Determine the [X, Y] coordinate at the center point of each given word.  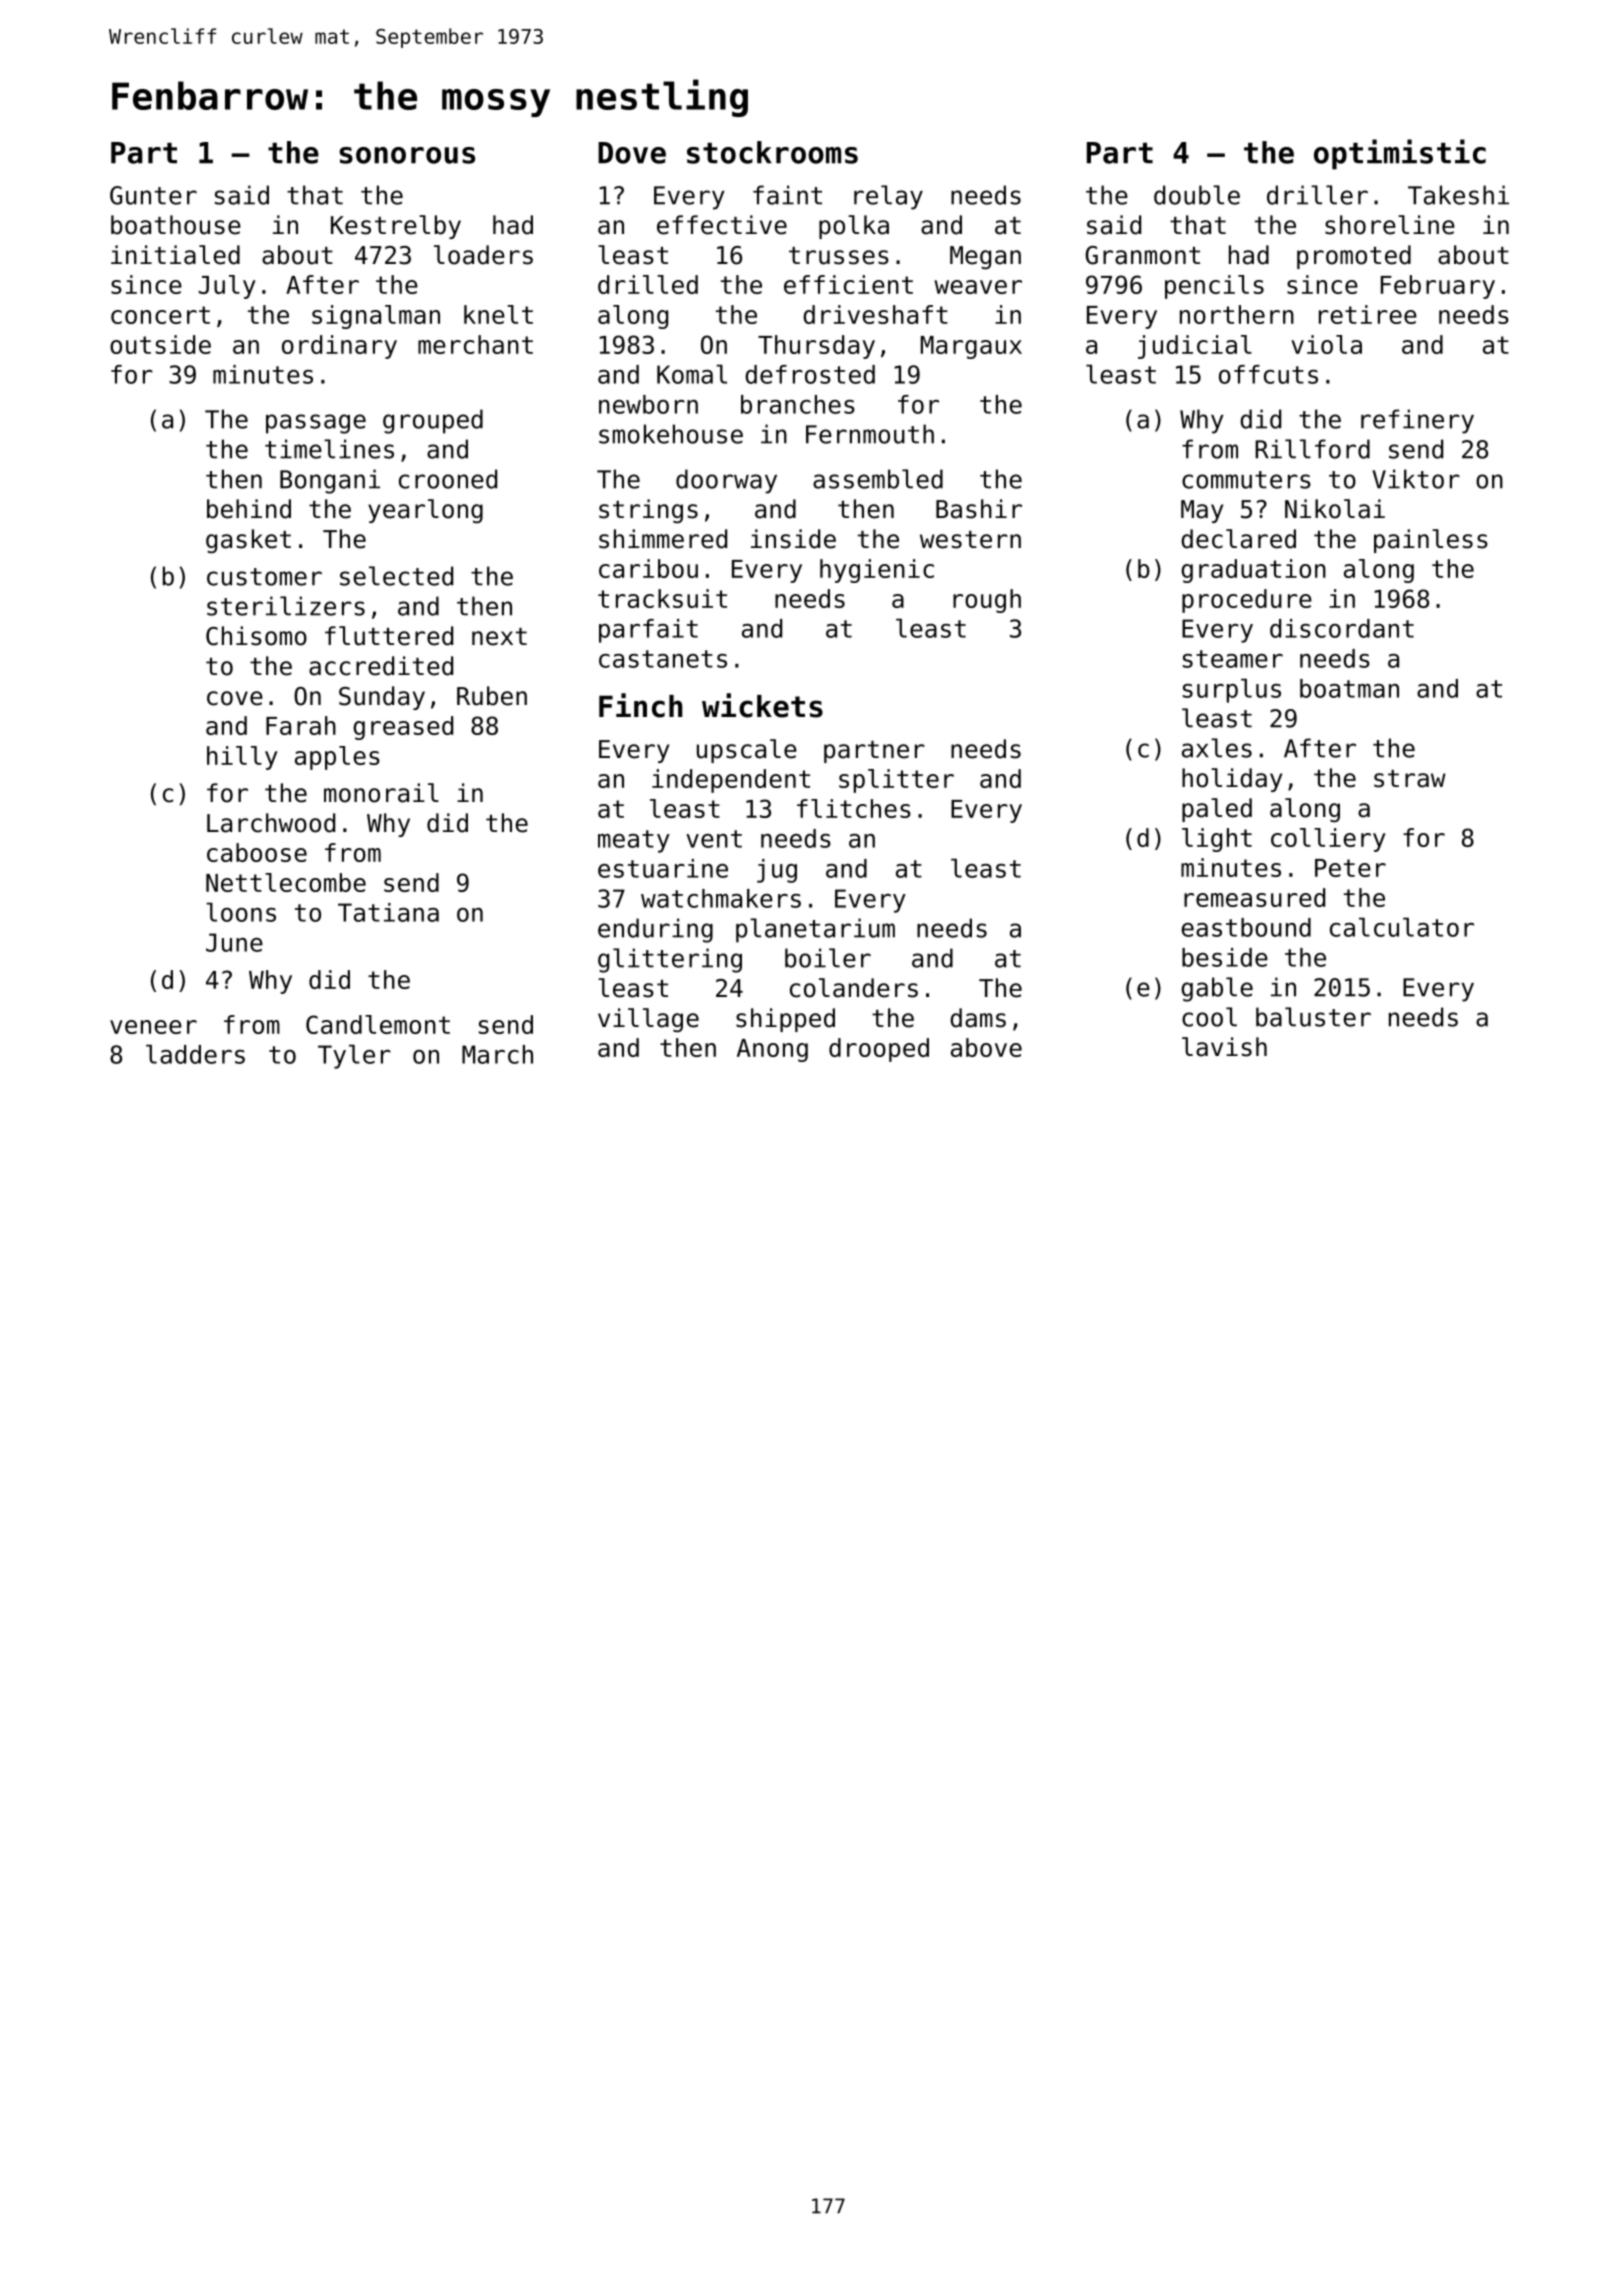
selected [396, 576]
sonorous [407, 155]
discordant [1342, 628]
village [648, 1020]
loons [241, 912]
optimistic [1400, 154]
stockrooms [772, 152]
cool [1209, 1017]
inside [793, 539]
